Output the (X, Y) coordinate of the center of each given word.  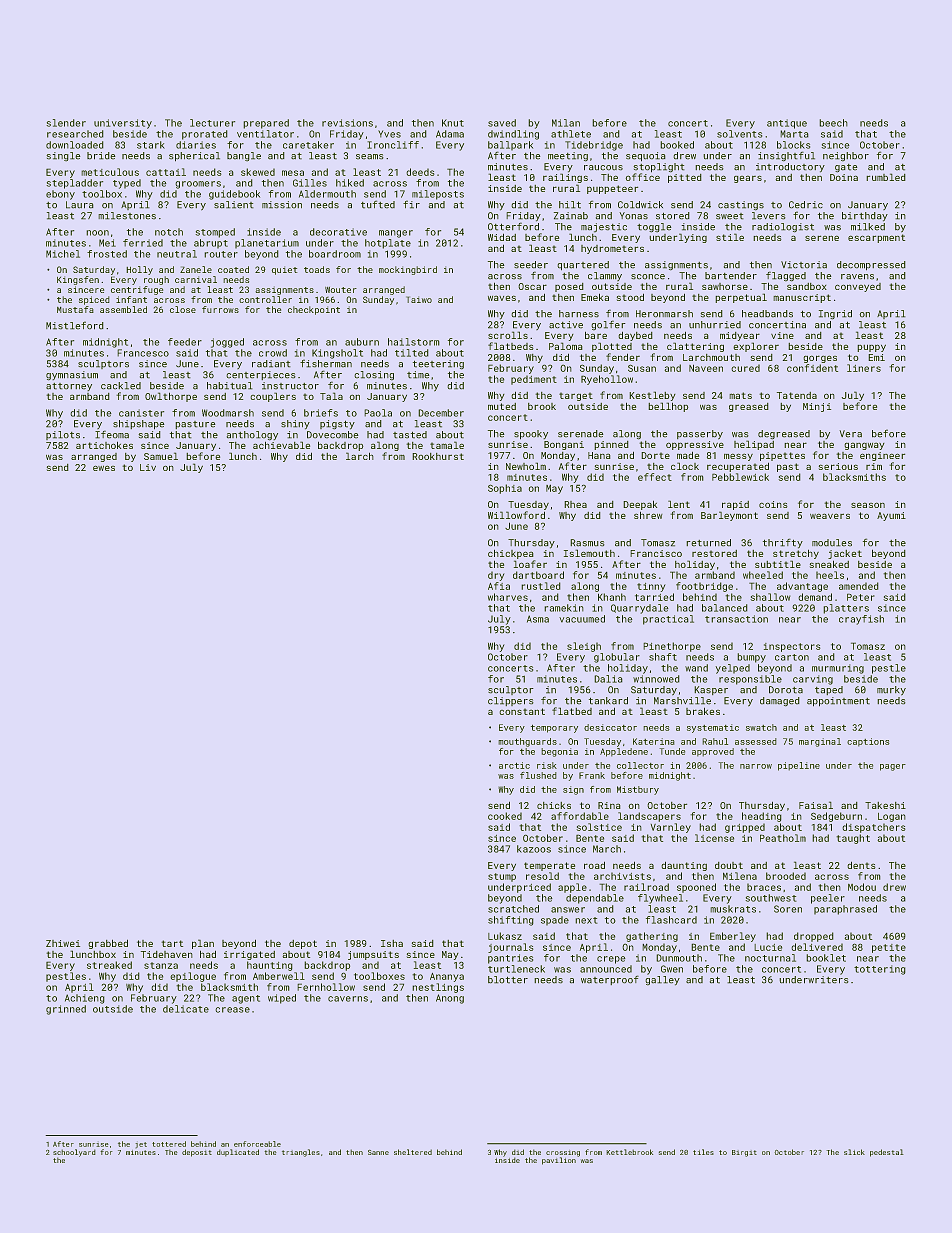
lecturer (212, 123)
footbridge (704, 587)
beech (833, 123)
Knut (453, 123)
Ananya (447, 977)
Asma (538, 619)
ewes (104, 468)
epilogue (193, 977)
